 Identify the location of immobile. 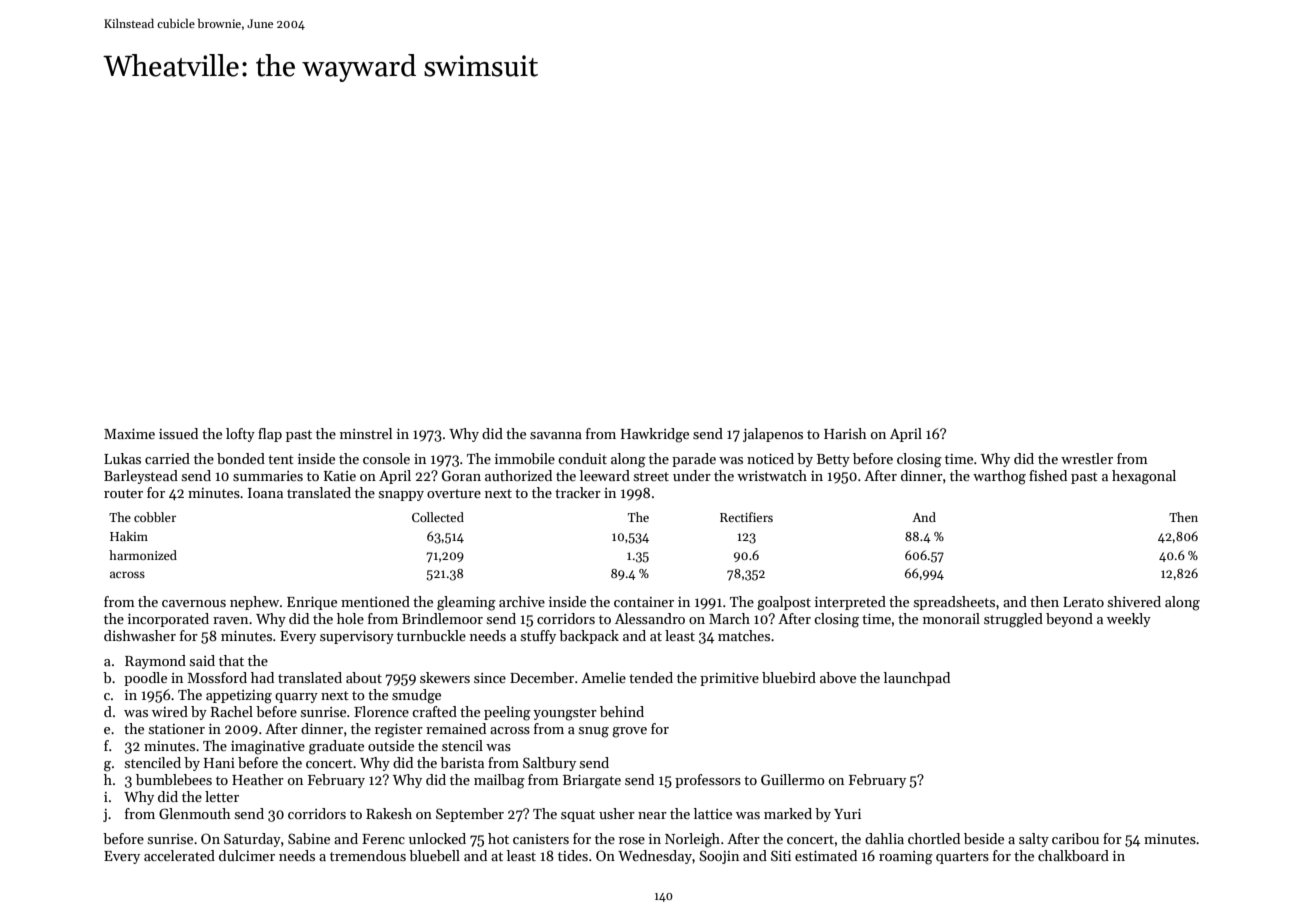
(525, 458).
